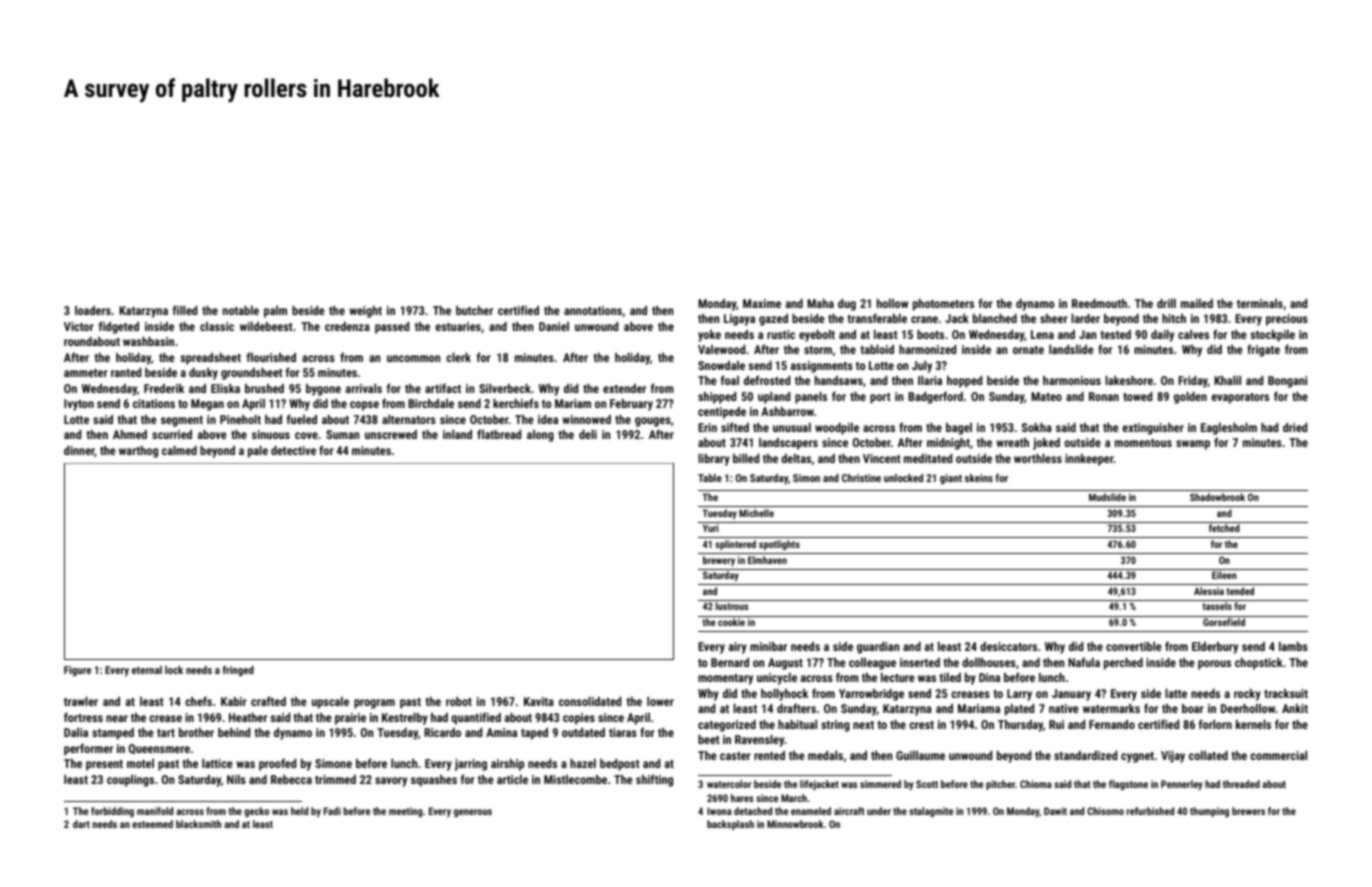 The height and width of the image is (887, 1372). I want to click on Figure, so click(77, 671).
